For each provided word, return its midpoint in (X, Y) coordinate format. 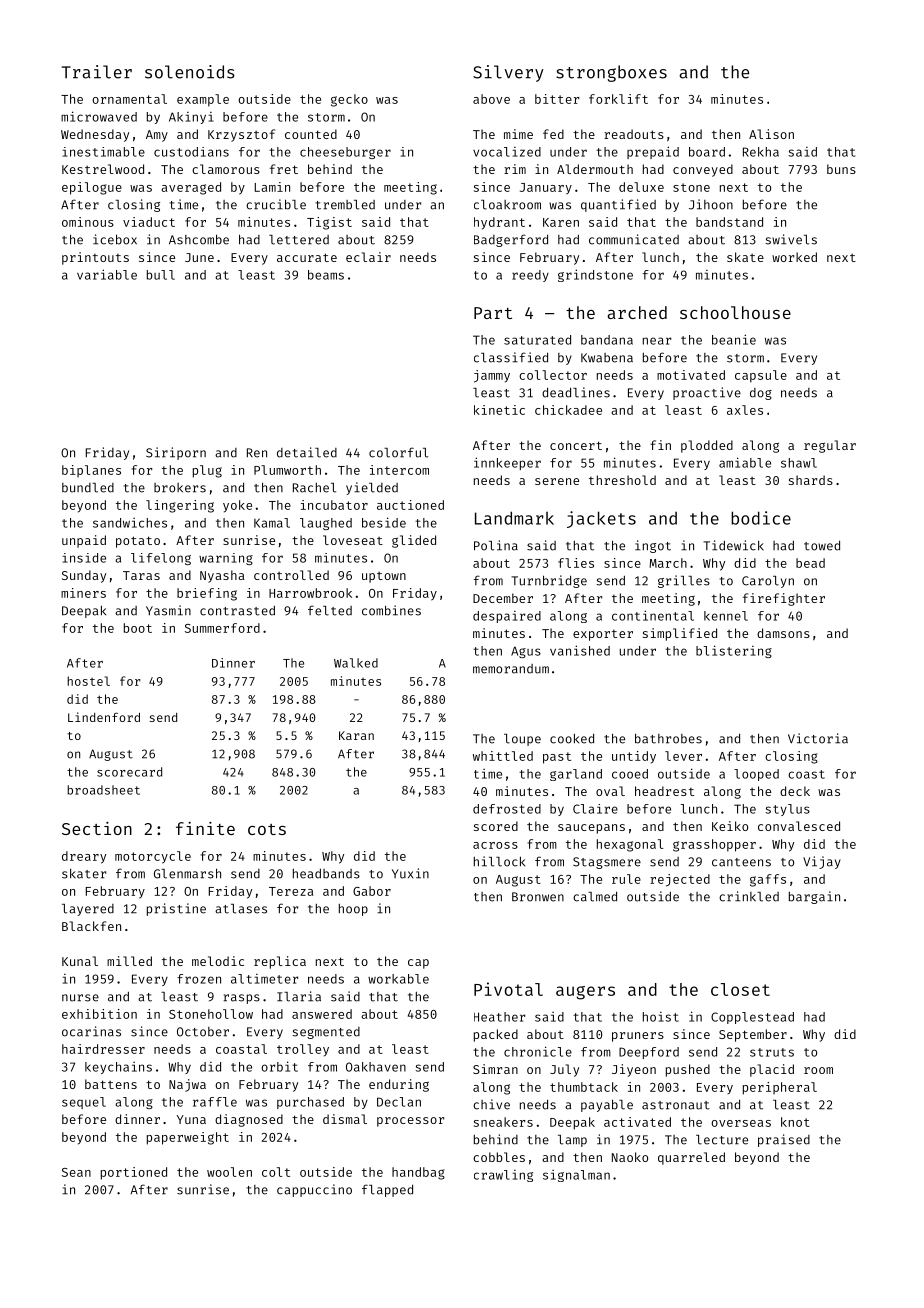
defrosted (507, 809)
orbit (279, 1066)
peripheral (780, 1088)
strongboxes (611, 73)
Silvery (508, 73)
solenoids (190, 72)
